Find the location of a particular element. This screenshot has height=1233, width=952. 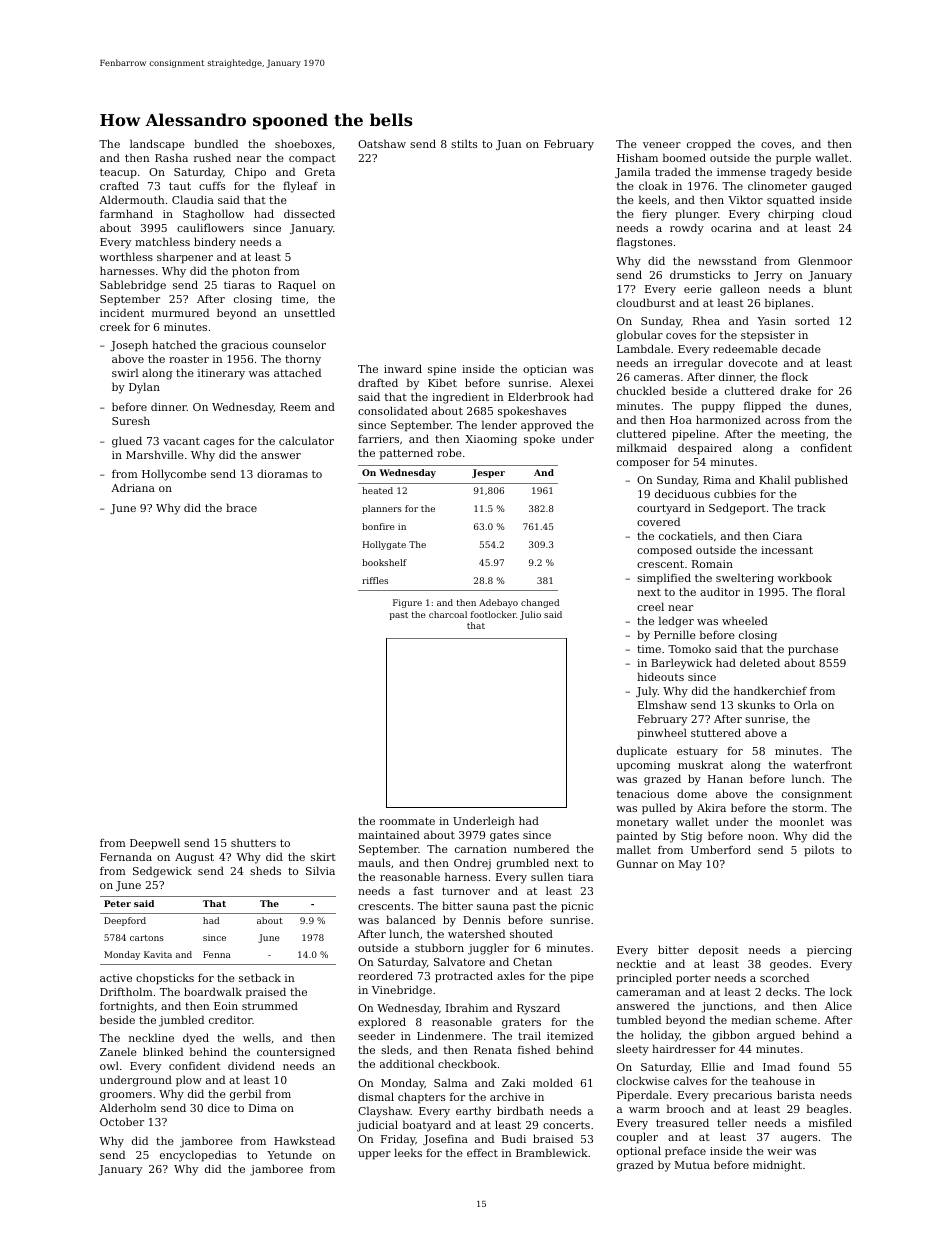

purple is located at coordinates (793, 159).
